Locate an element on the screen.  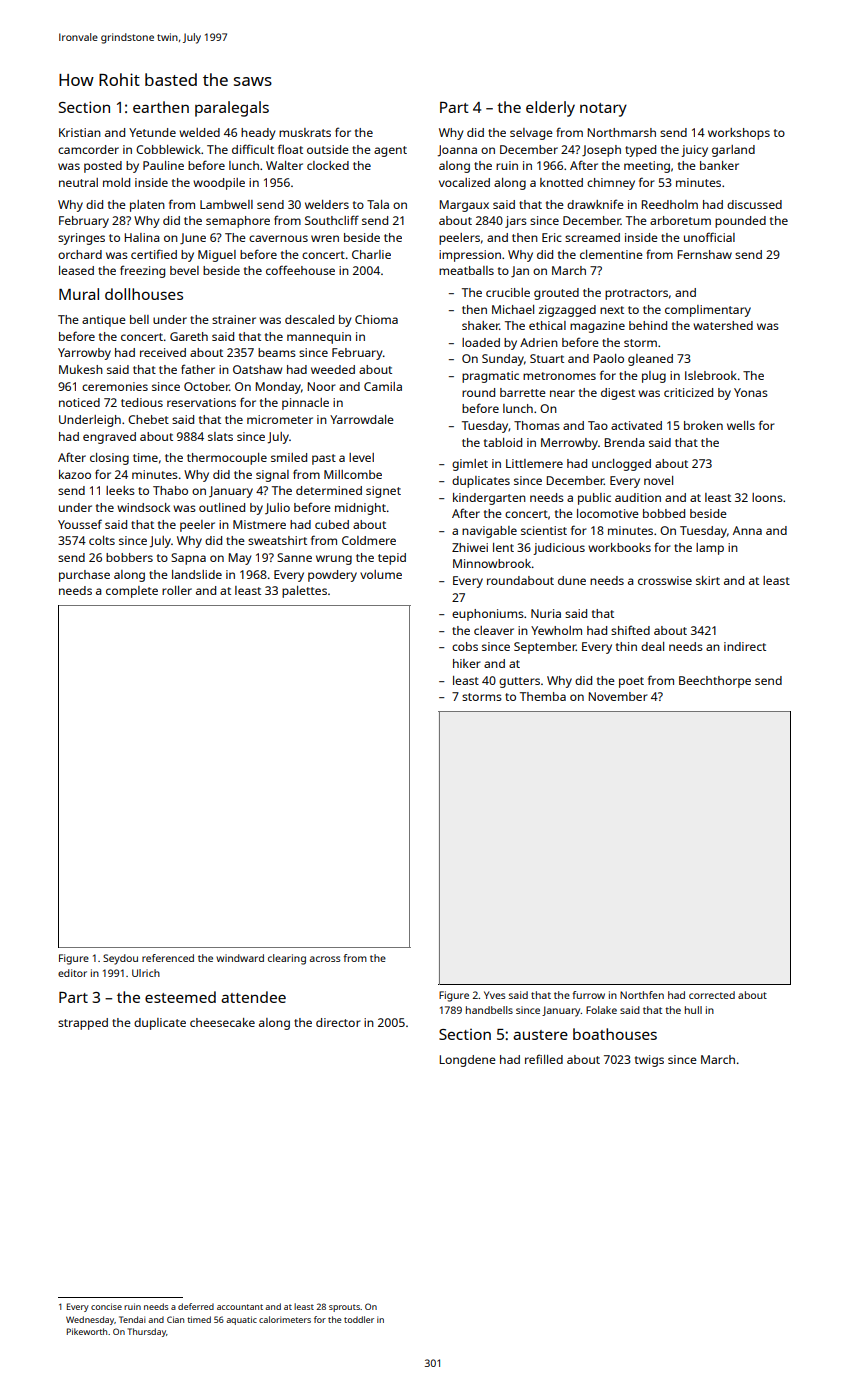
Yarrowdale is located at coordinates (362, 419).
